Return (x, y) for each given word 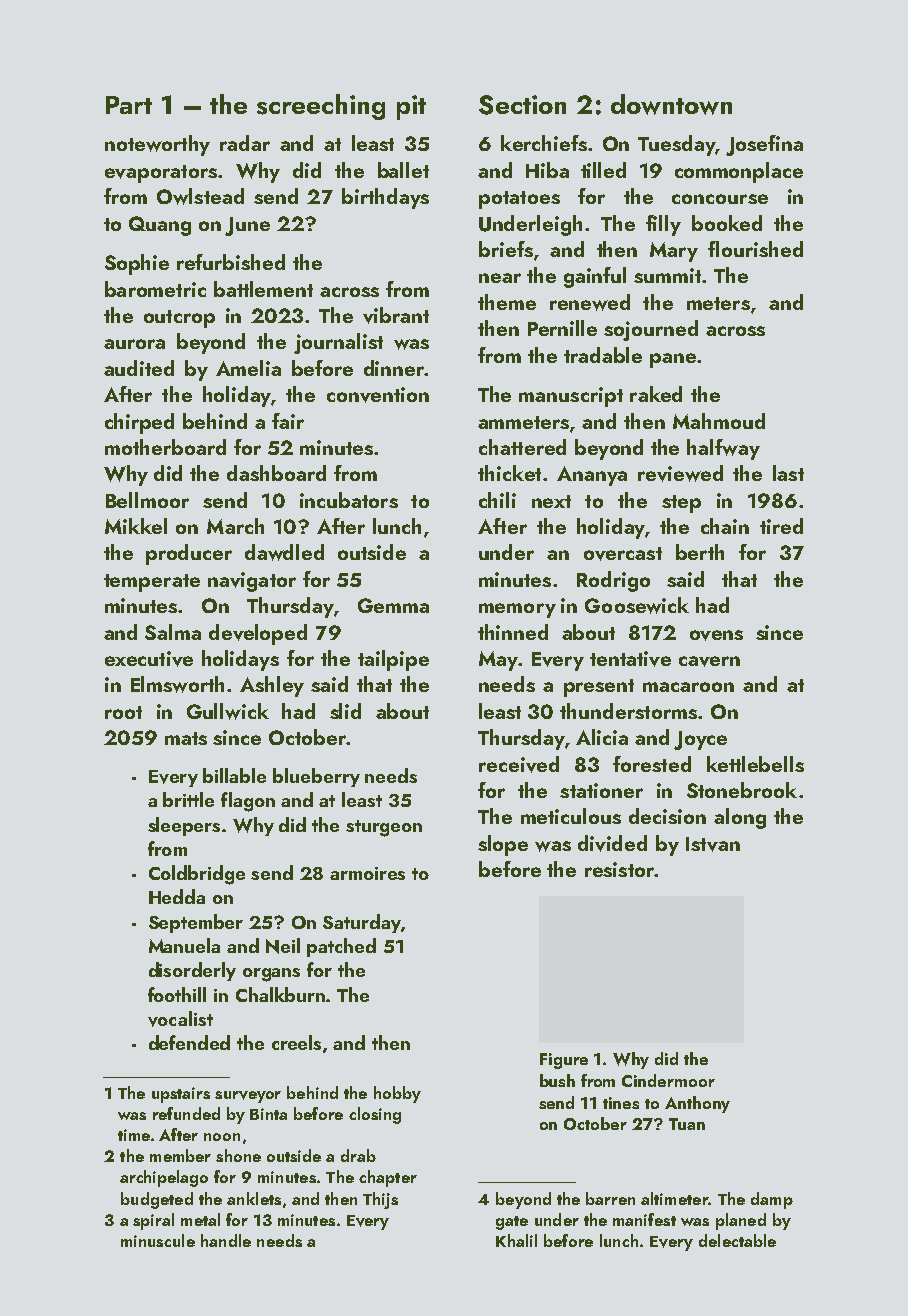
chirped (139, 423)
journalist (338, 343)
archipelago (164, 1178)
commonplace (739, 172)
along (740, 818)
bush (557, 1080)
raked (656, 394)
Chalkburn (280, 994)
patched (341, 947)
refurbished (231, 262)
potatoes (519, 200)
